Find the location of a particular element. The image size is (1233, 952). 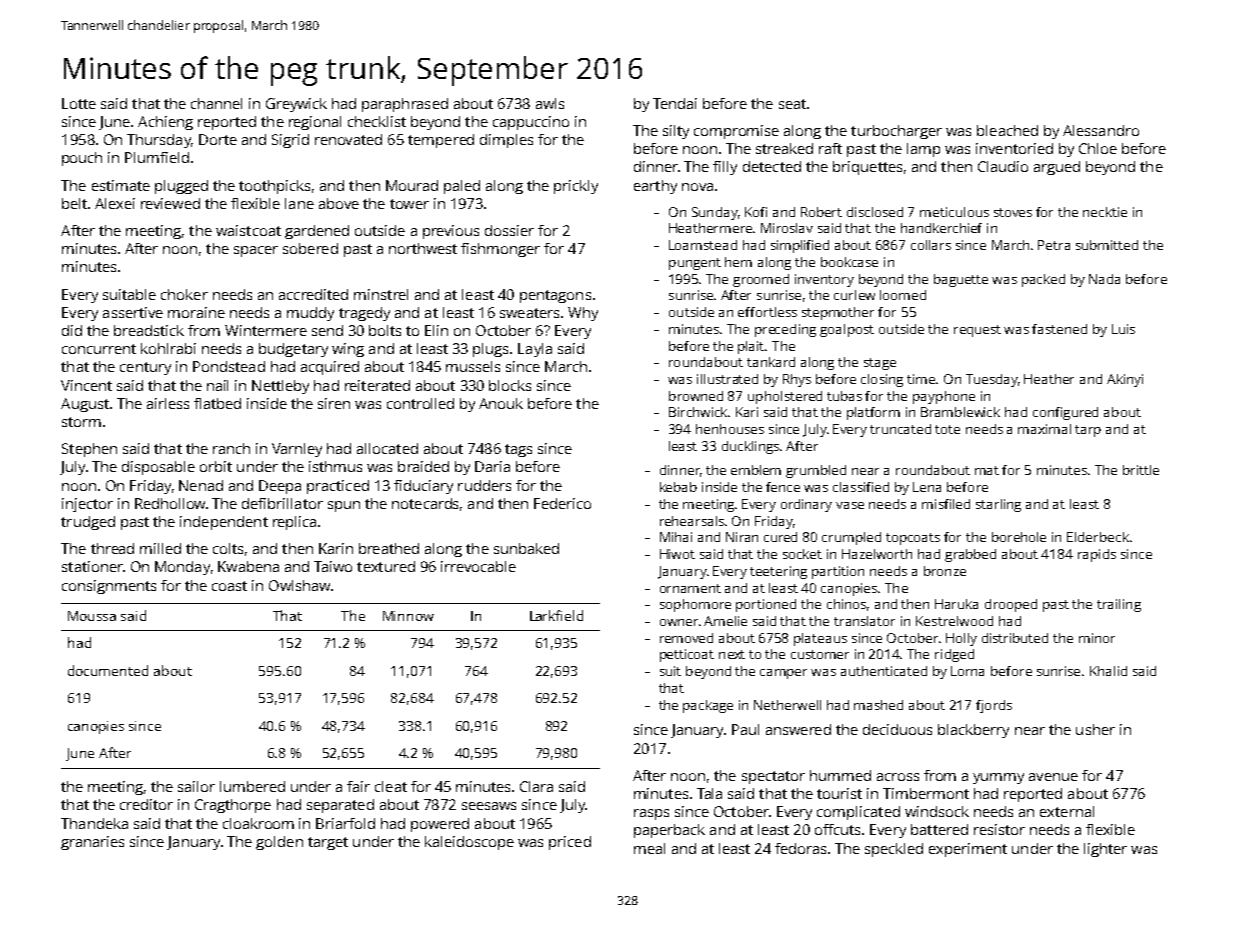

colts is located at coordinates (228, 548).
